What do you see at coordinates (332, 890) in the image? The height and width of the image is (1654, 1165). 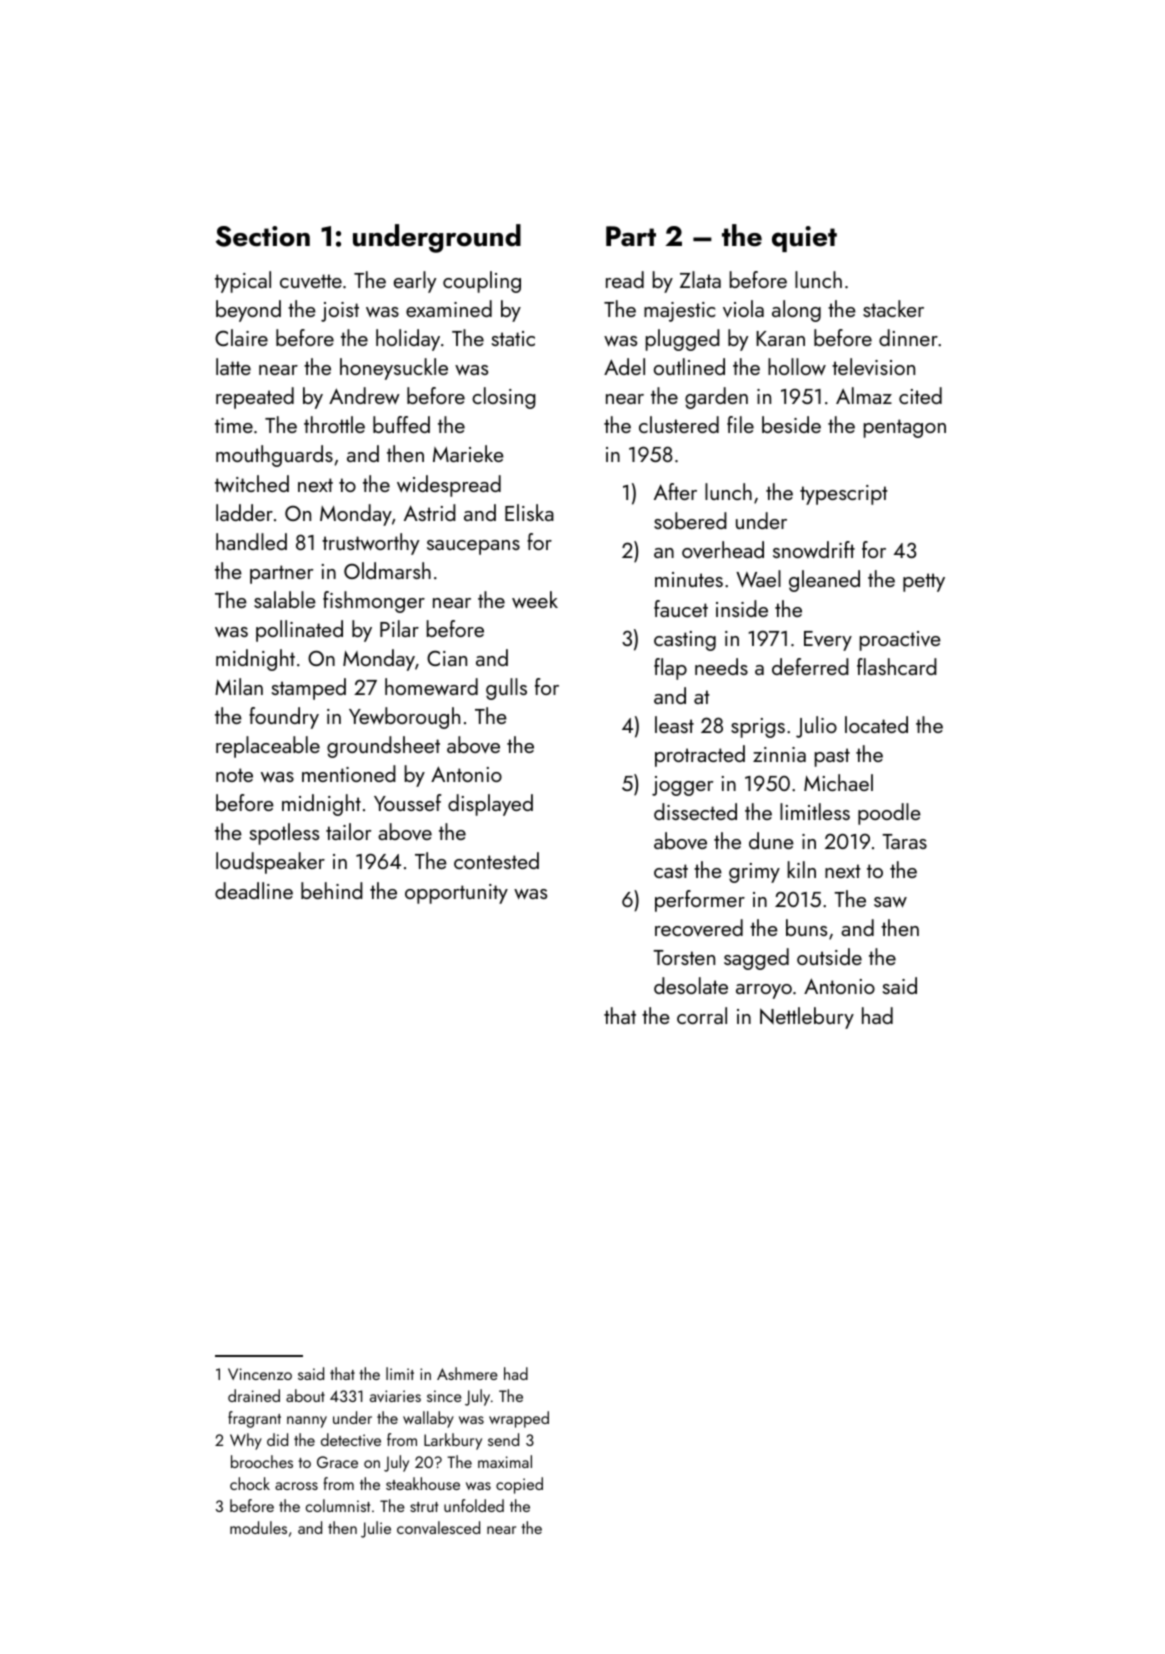 I see `behind` at bounding box center [332, 890].
